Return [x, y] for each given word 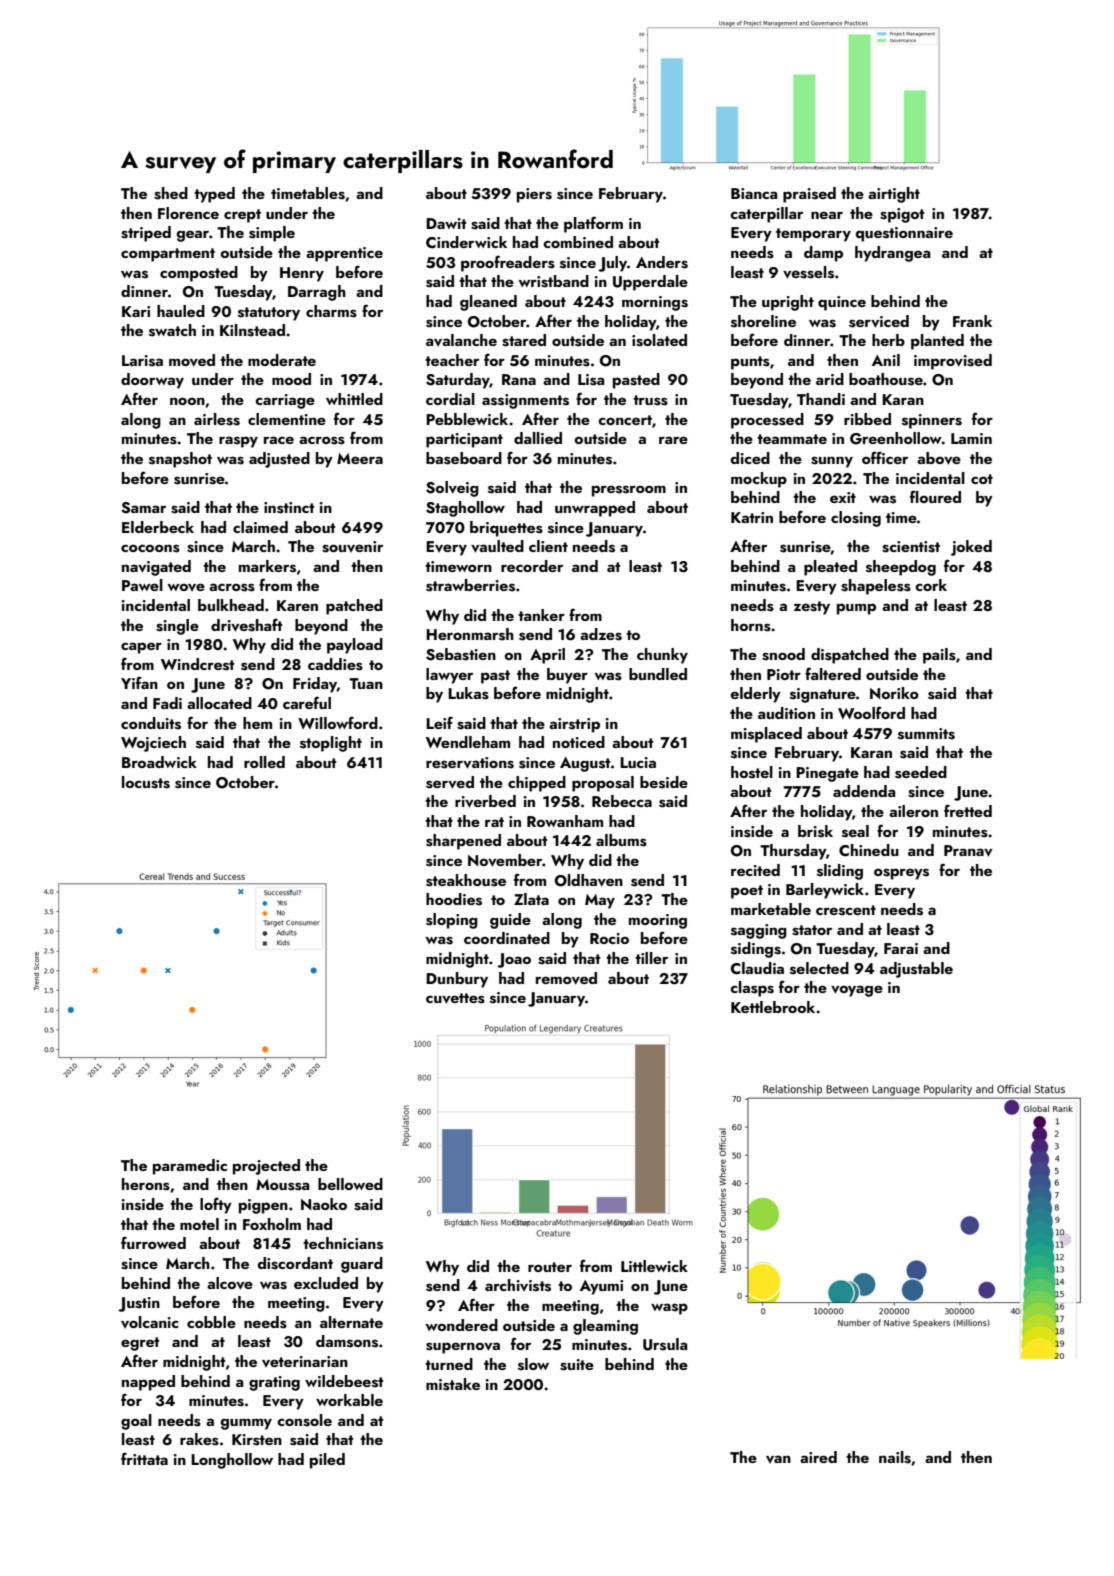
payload [355, 646]
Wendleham [468, 742]
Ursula [665, 1344]
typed [214, 195]
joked [971, 548]
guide [510, 921]
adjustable [916, 970]
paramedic [190, 1167]
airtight [894, 195]
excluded [326, 1283]
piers [534, 195]
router [550, 1267]
